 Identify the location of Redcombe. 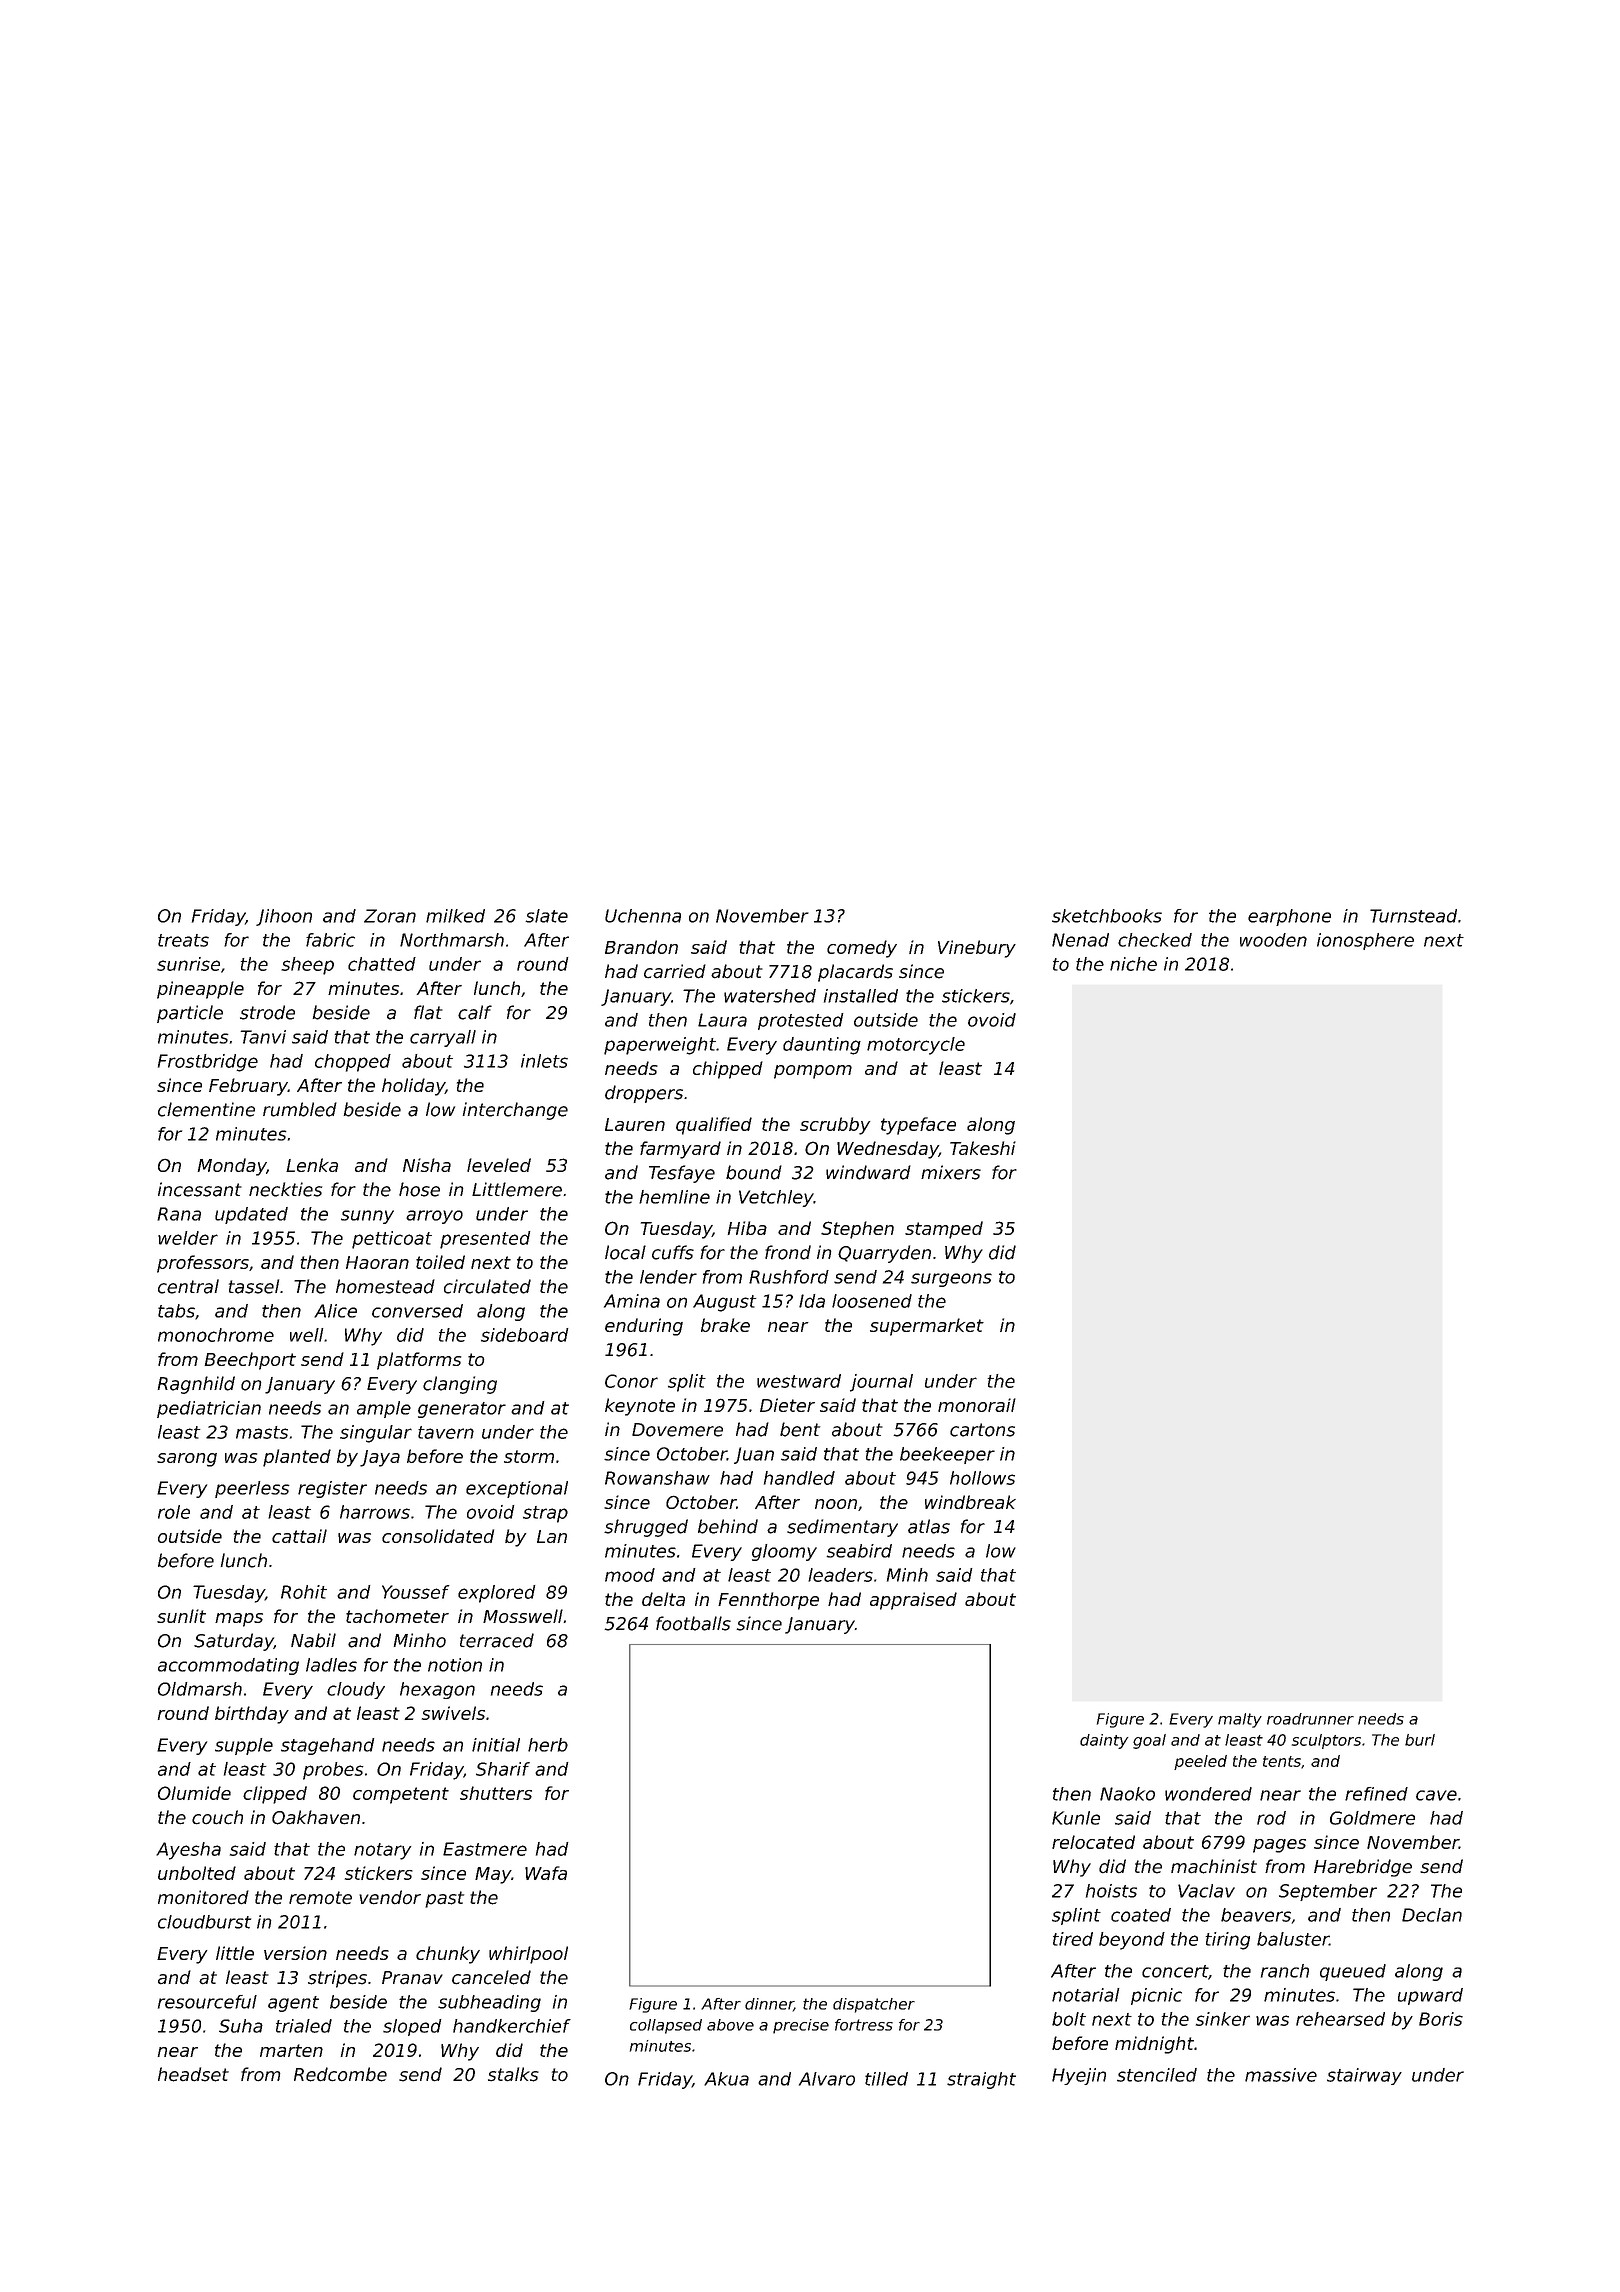
(340, 2074).
